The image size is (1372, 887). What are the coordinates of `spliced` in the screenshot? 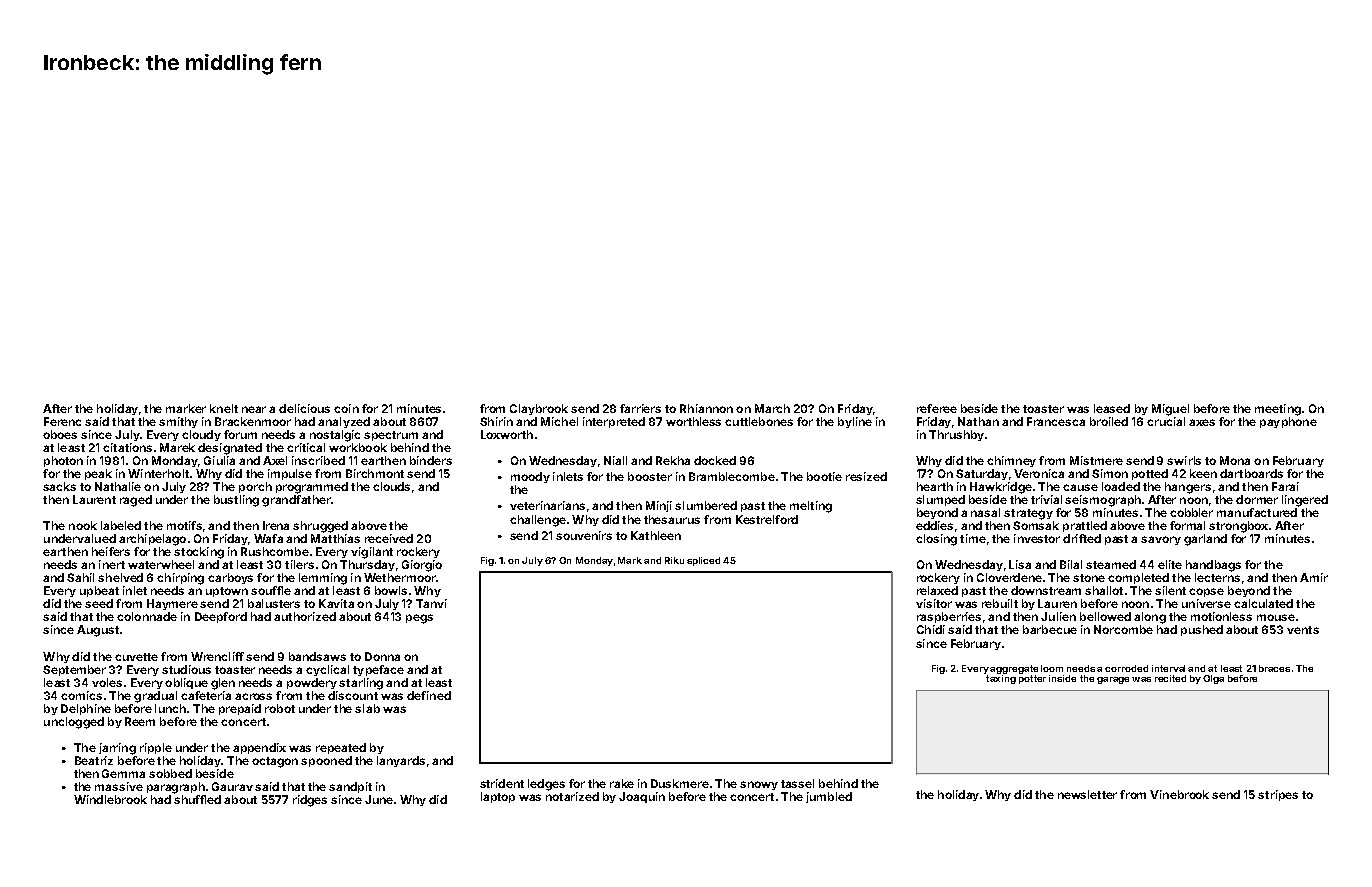 It's located at (703, 561).
